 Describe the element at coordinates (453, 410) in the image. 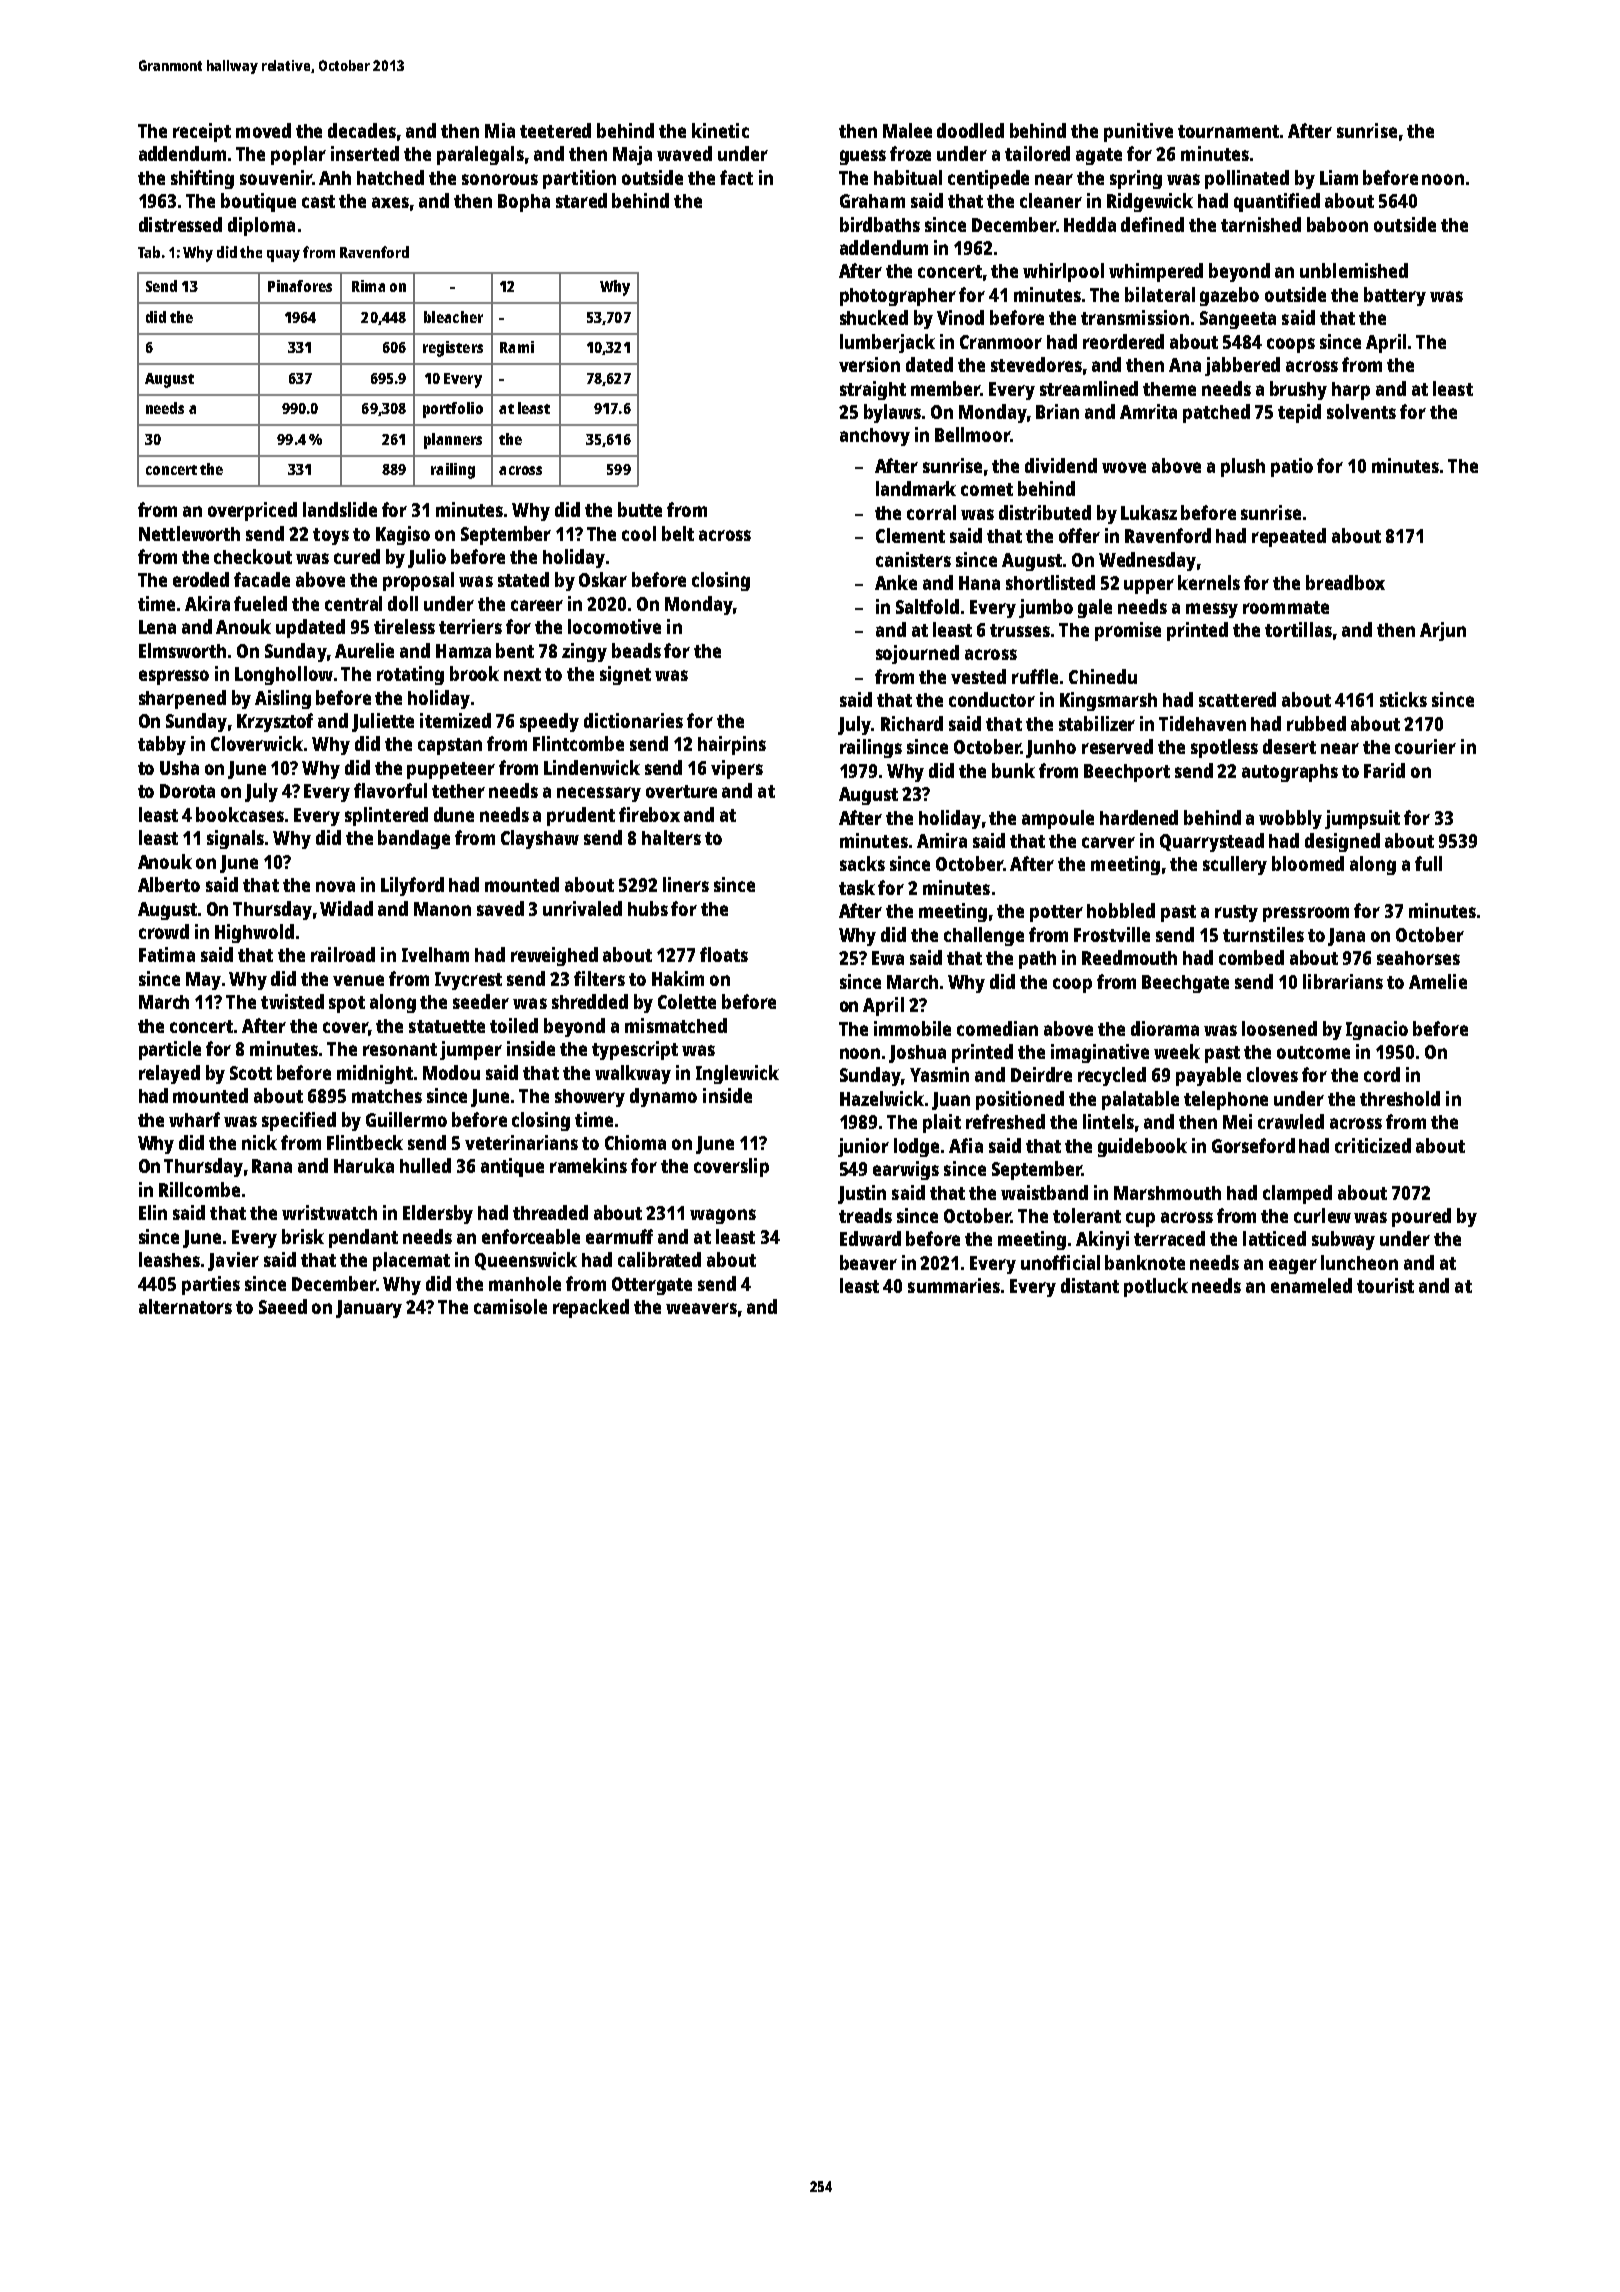

I see `portfolio` at that location.
